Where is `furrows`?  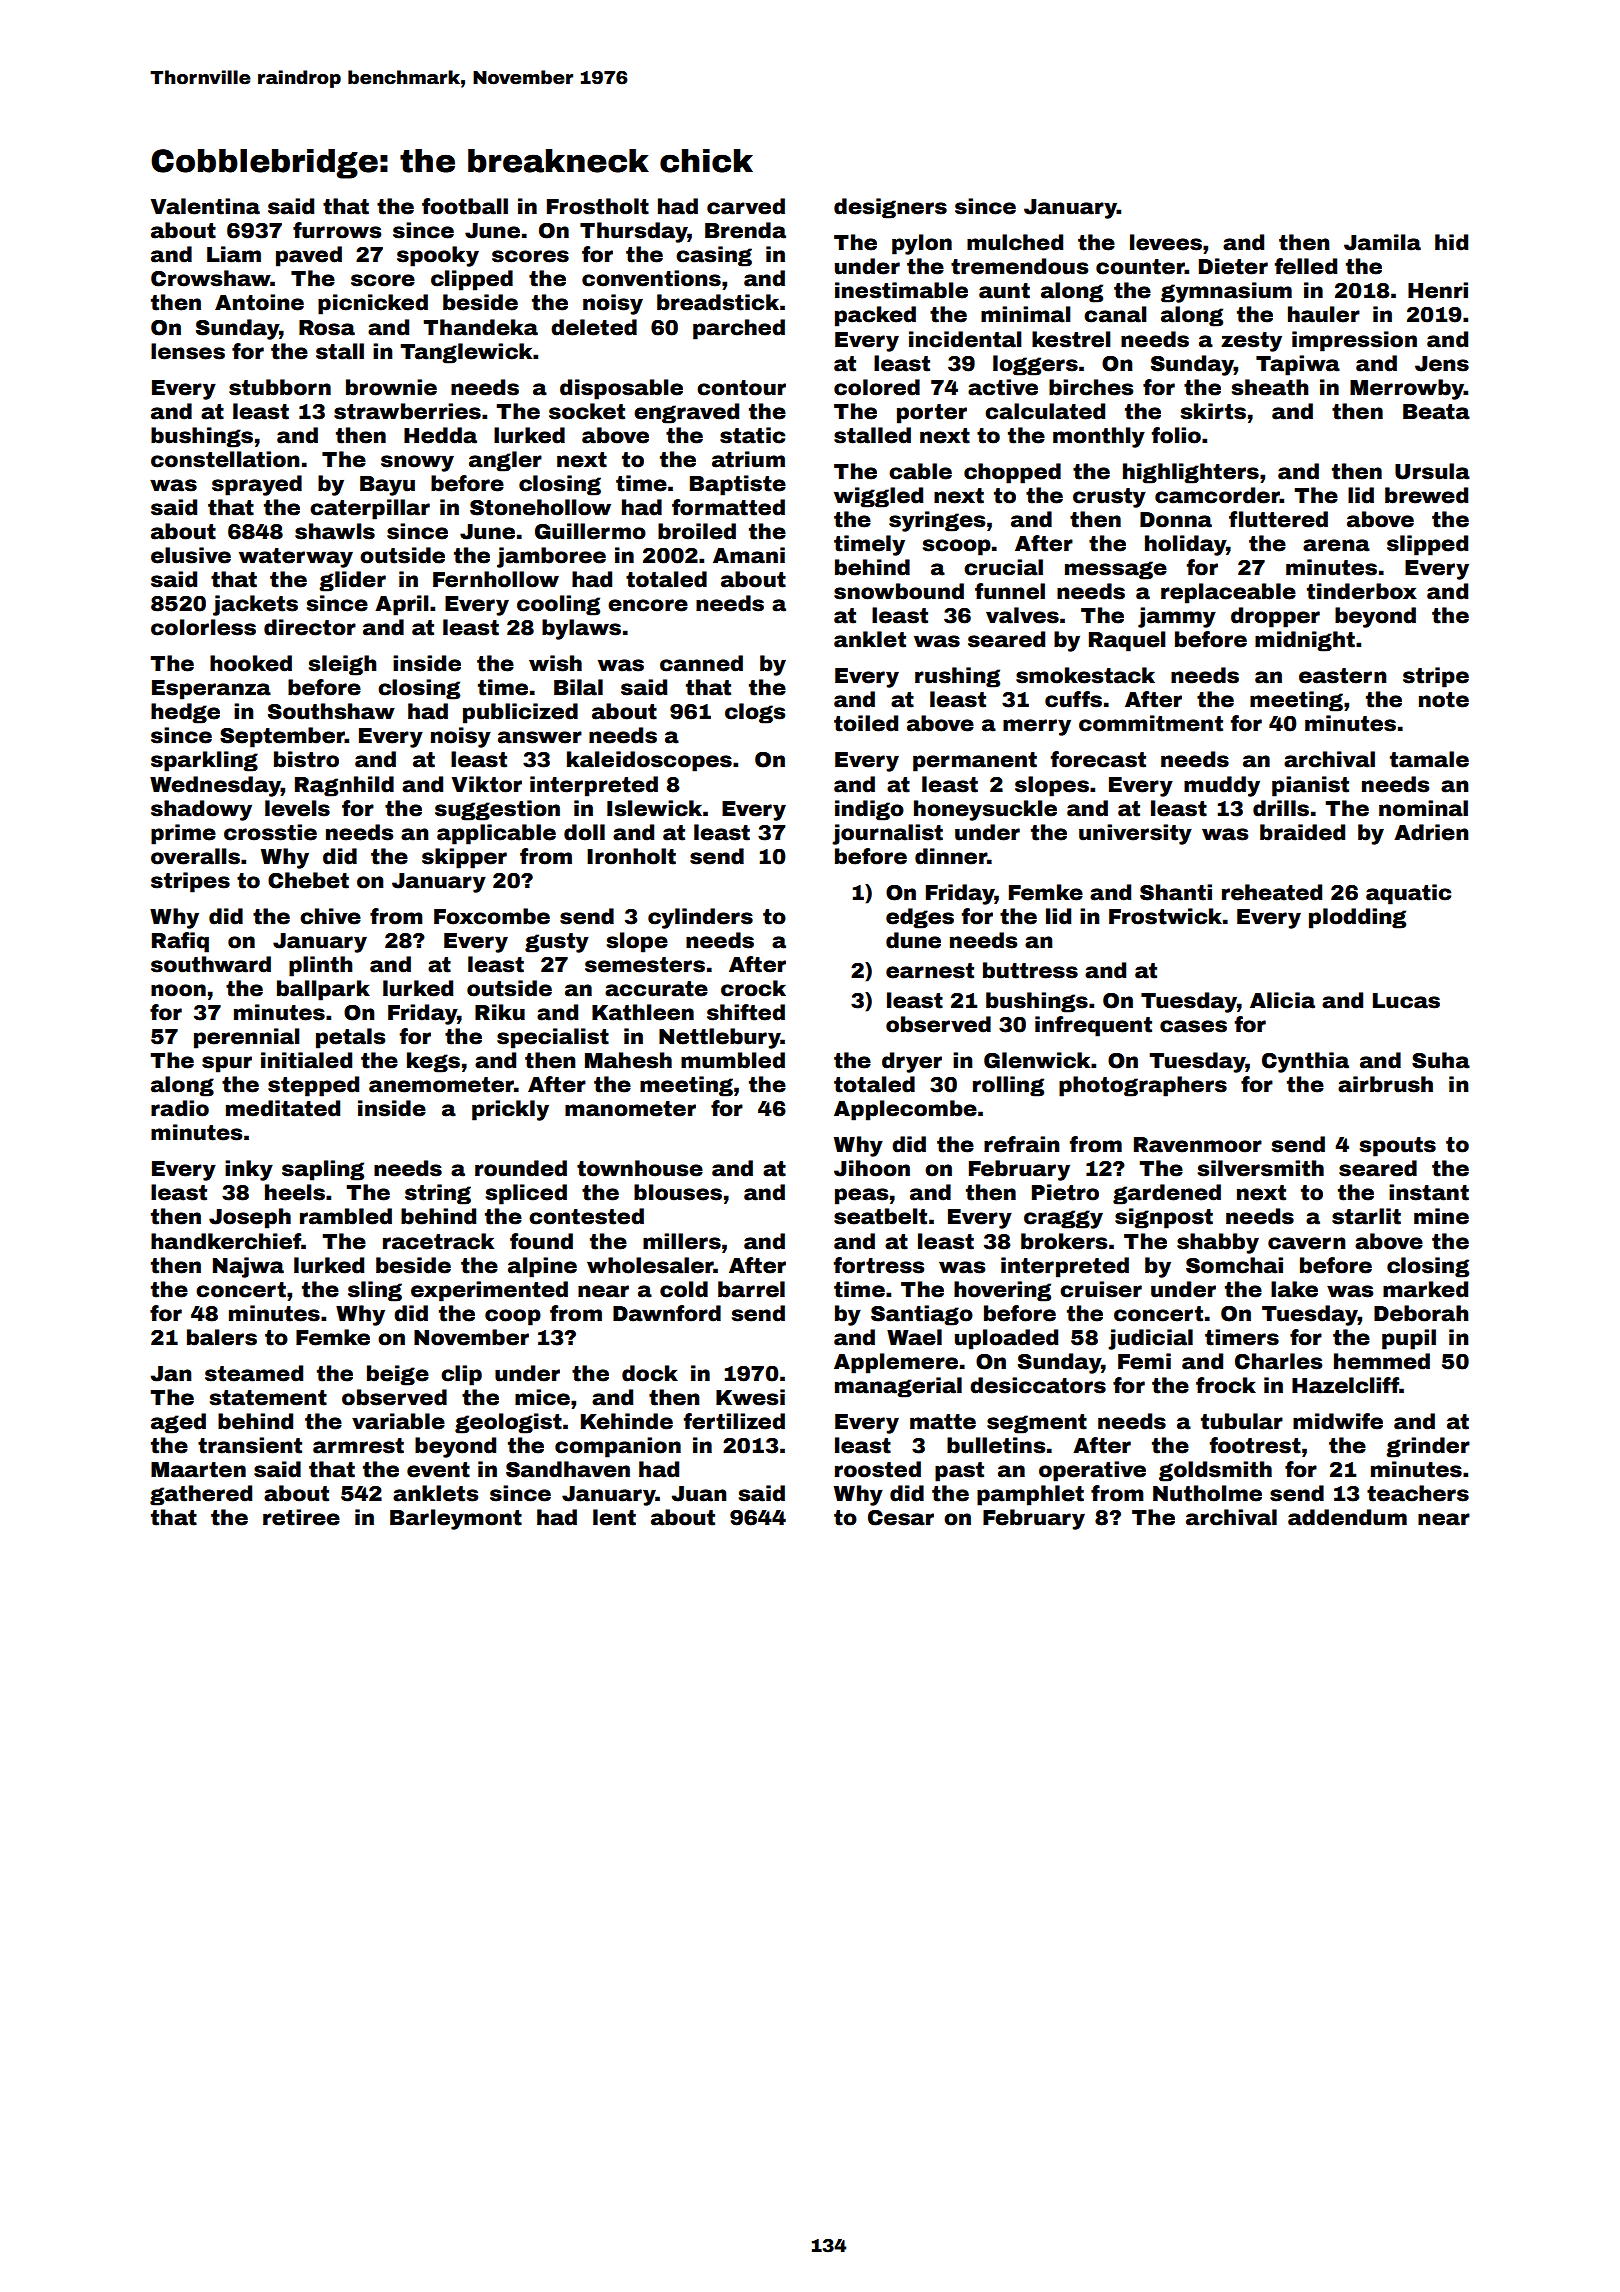 furrows is located at coordinates (337, 230).
